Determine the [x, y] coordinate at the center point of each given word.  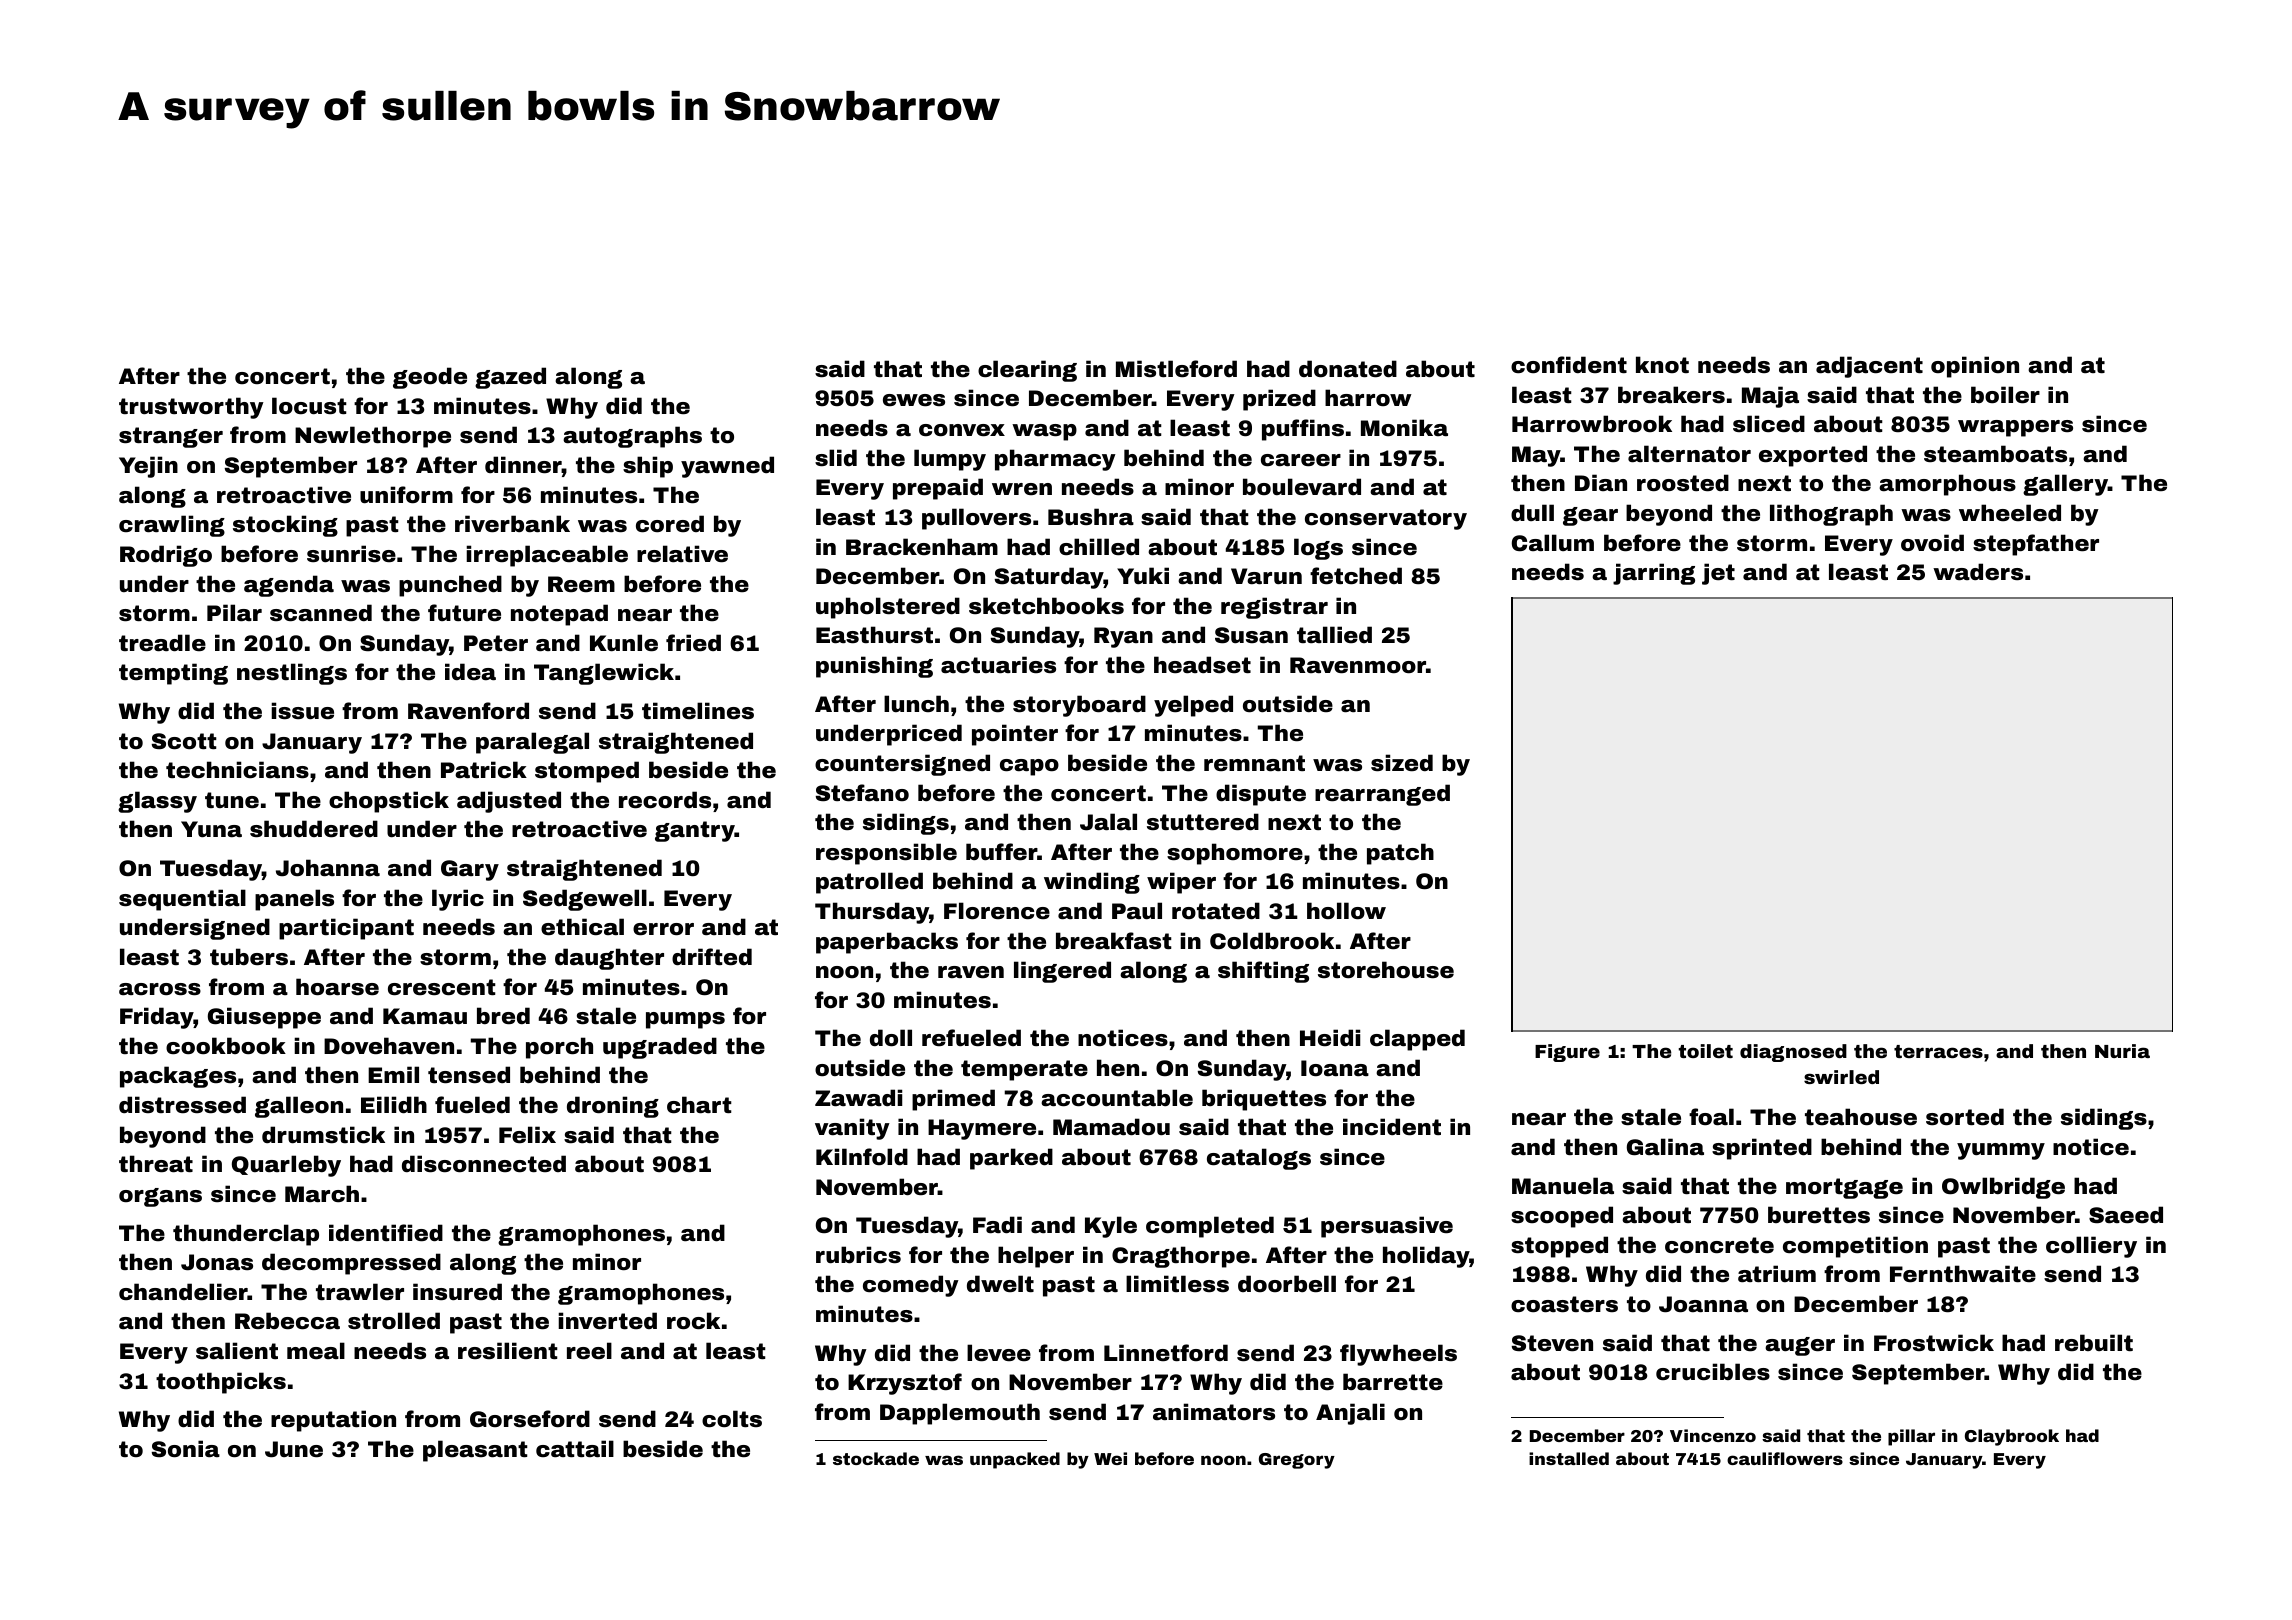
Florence [997, 911]
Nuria [2122, 1051]
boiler [2005, 395]
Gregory [1297, 1461]
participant [346, 929]
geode [430, 378]
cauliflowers [1785, 1458]
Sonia [186, 1449]
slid [836, 458]
